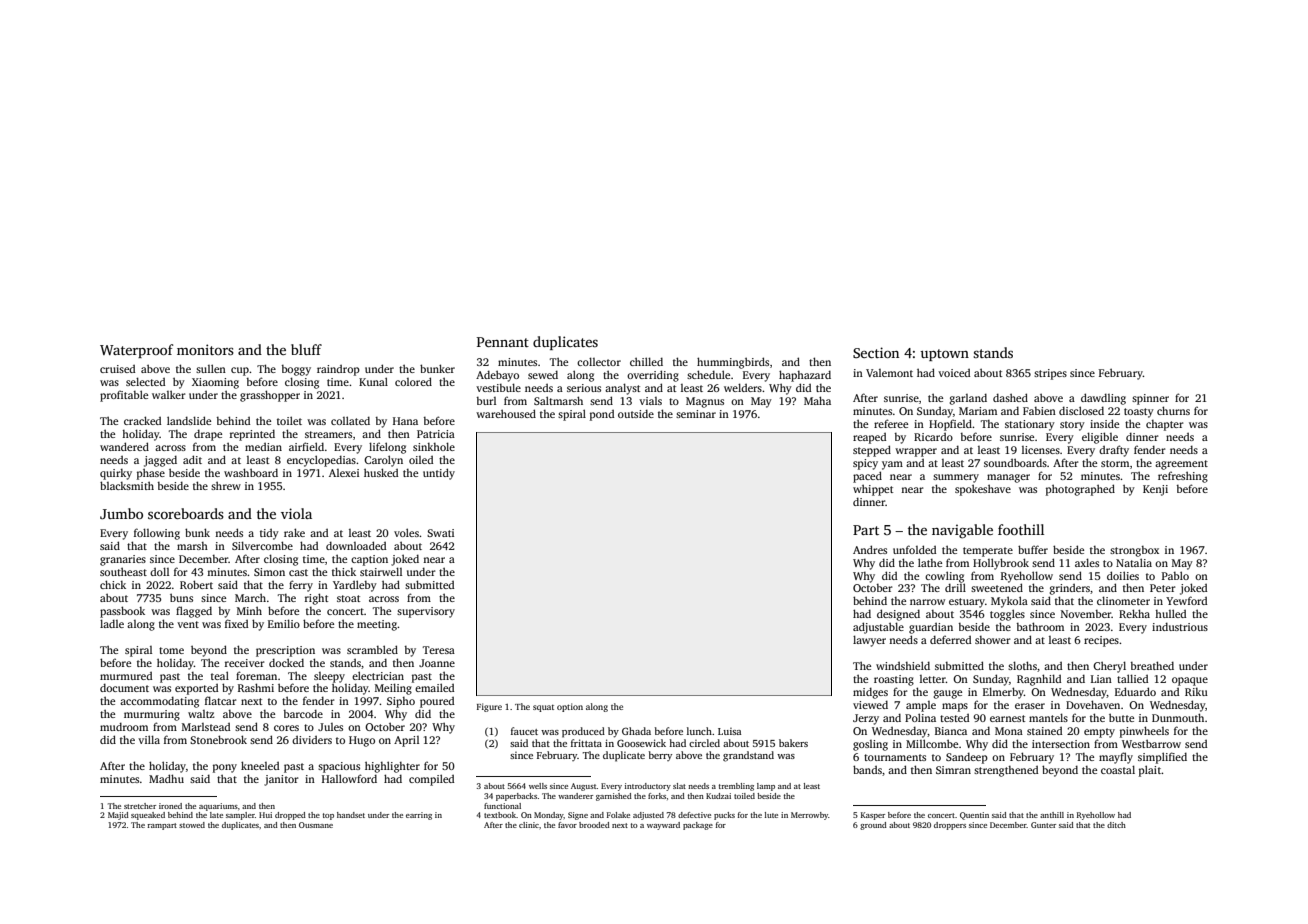 This page has height=924, width=1308. What do you see at coordinates (426, 612) in the page?
I see `supervisory` at bounding box center [426, 612].
